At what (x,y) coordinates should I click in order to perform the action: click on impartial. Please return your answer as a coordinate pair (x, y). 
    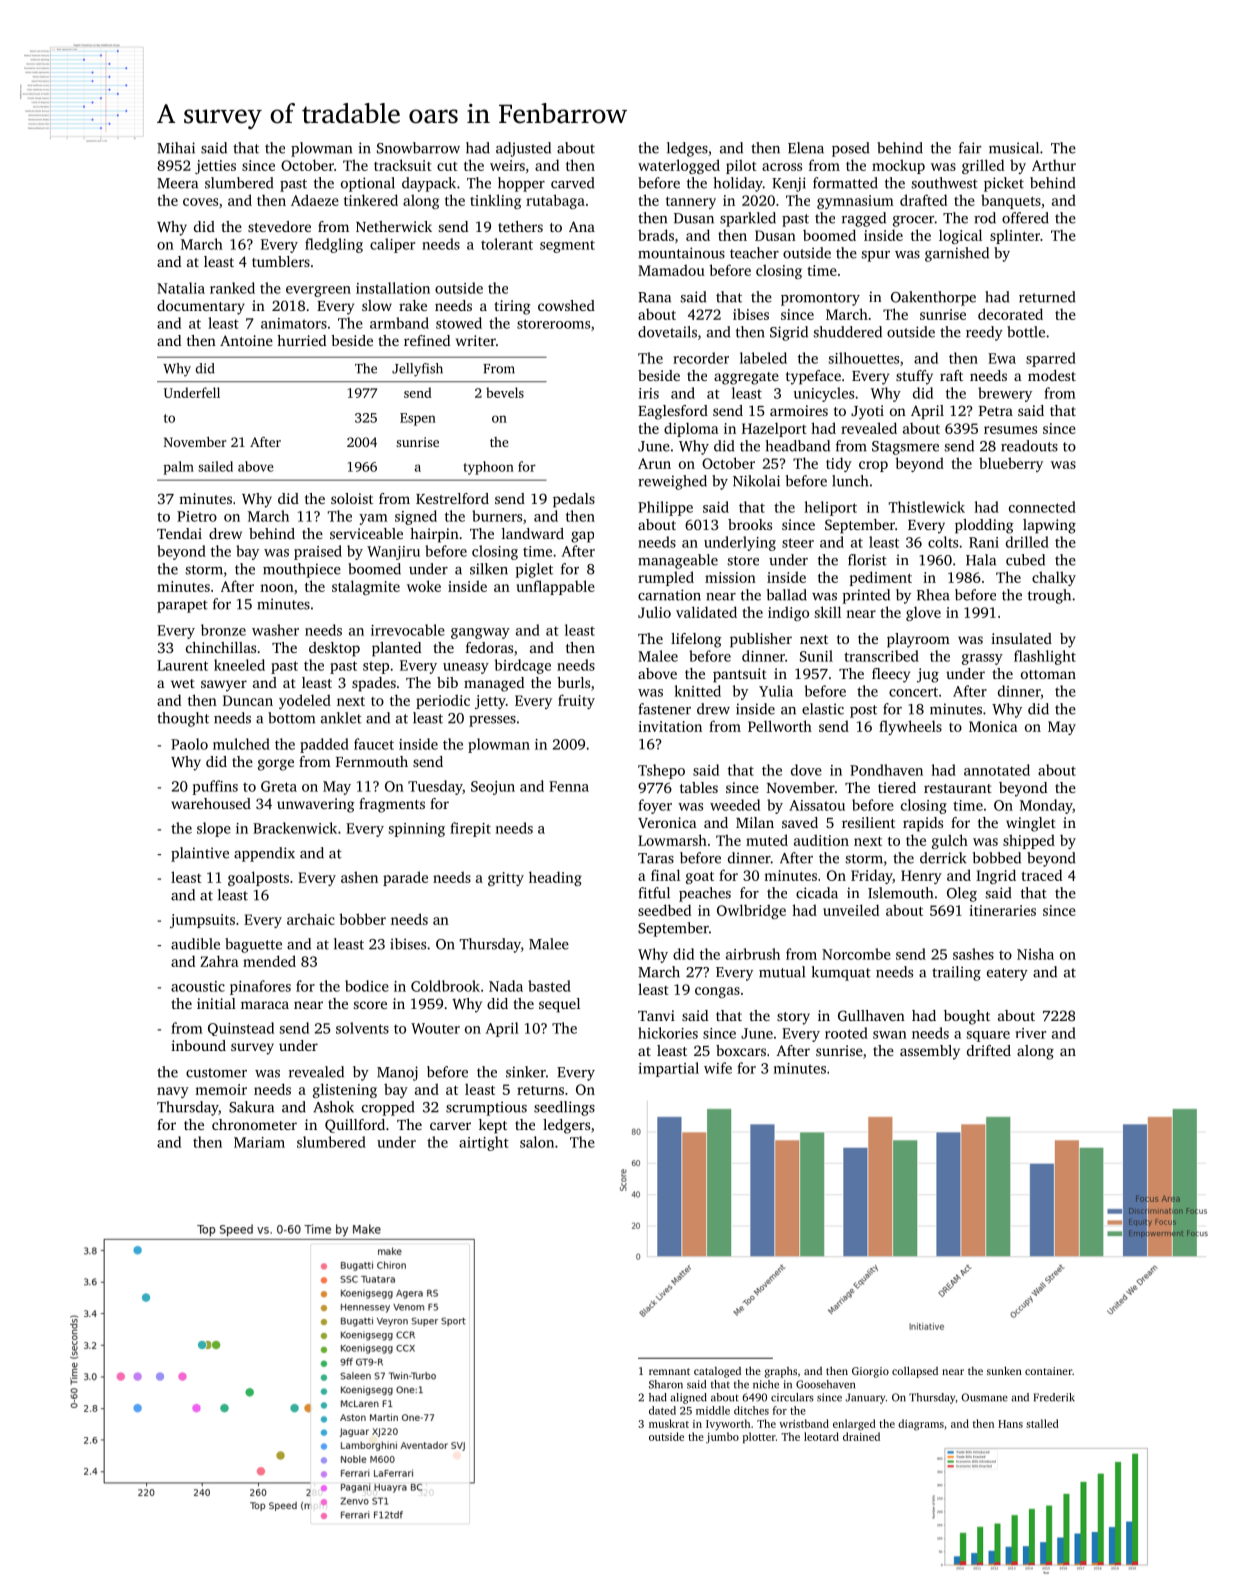
    Looking at the image, I should click on (669, 1069).
